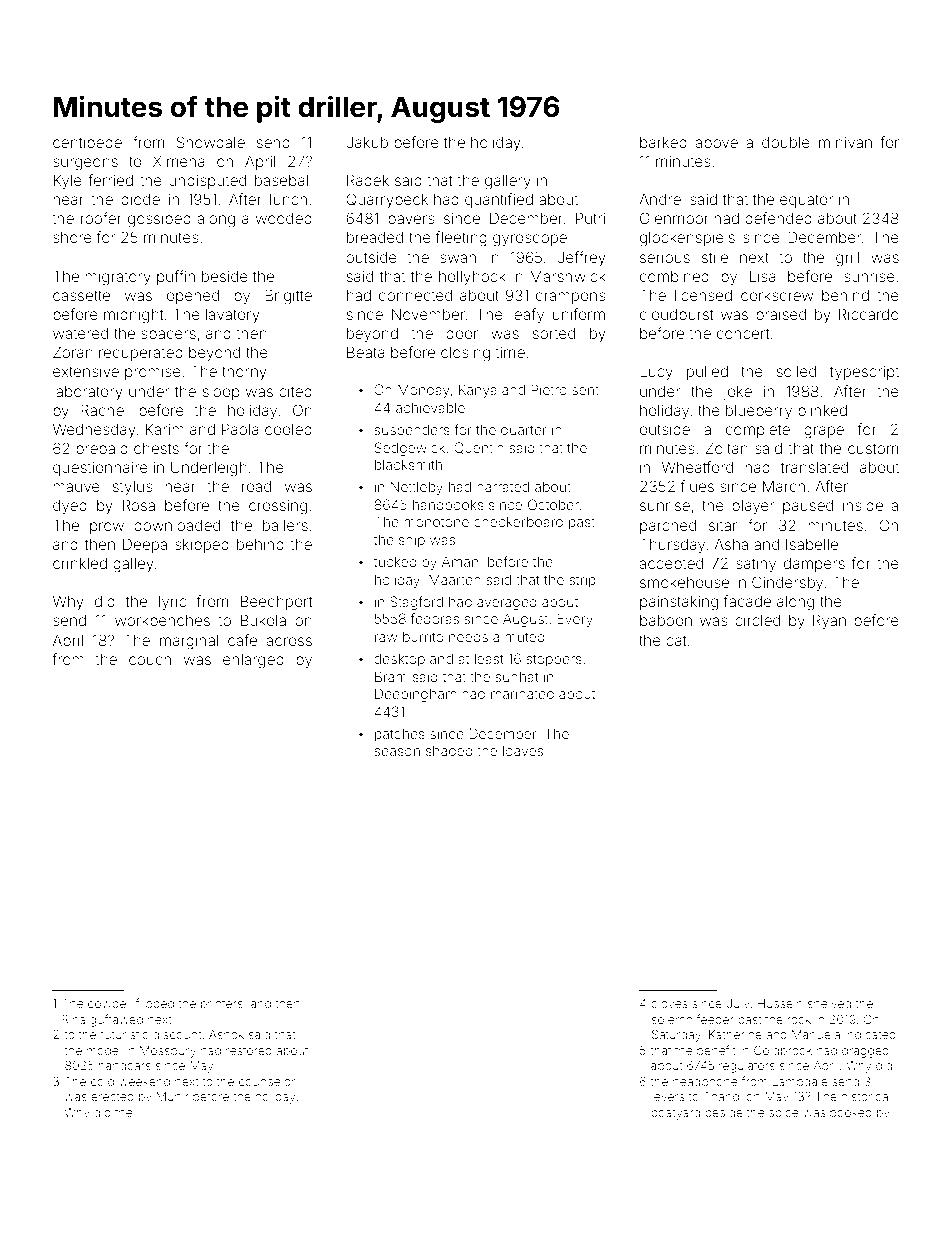 The image size is (952, 1233). What do you see at coordinates (397, 752) in the screenshot?
I see `season` at bounding box center [397, 752].
